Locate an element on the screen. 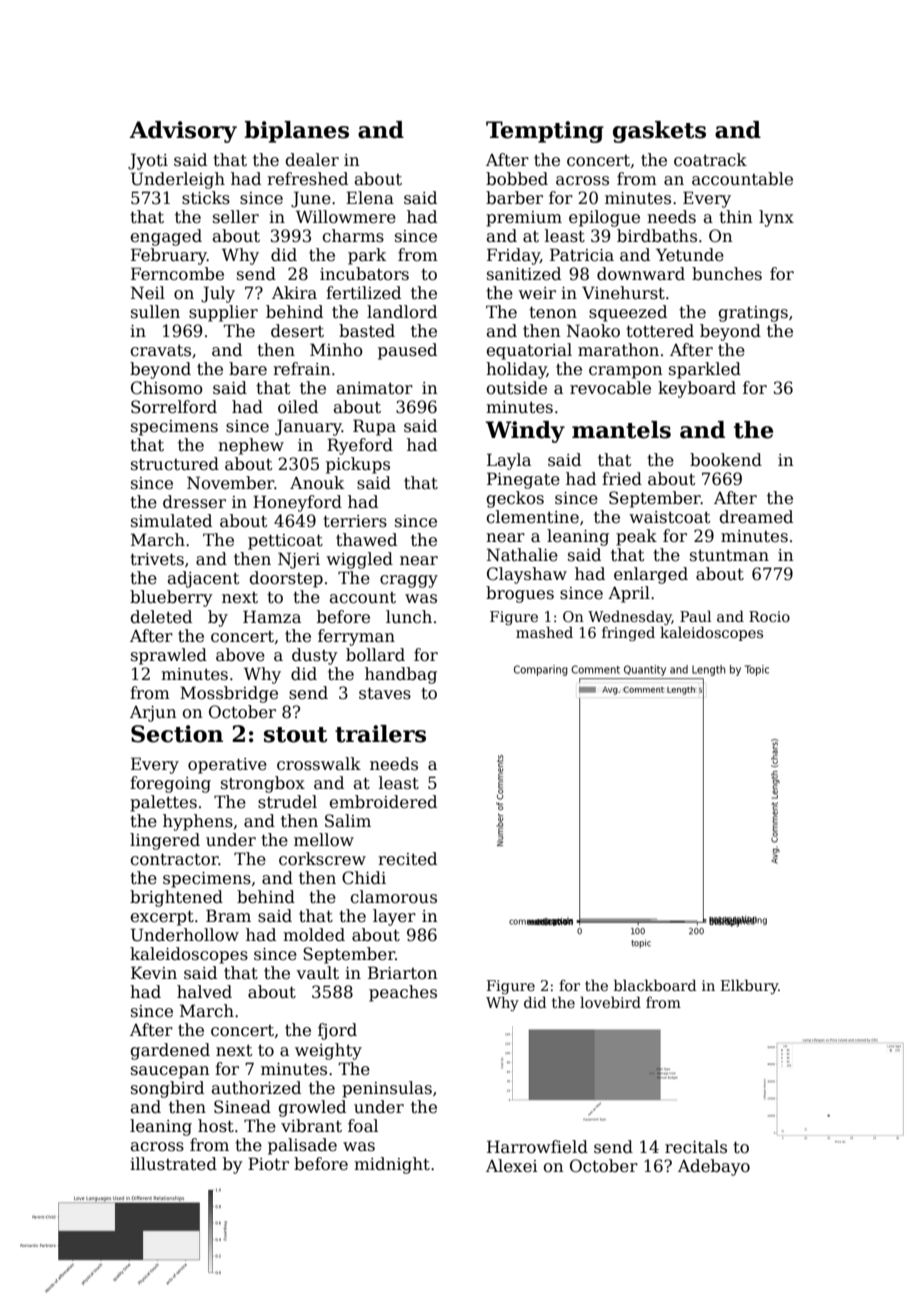 The width and height of the screenshot is (924, 1314). terriers is located at coordinates (355, 521).
